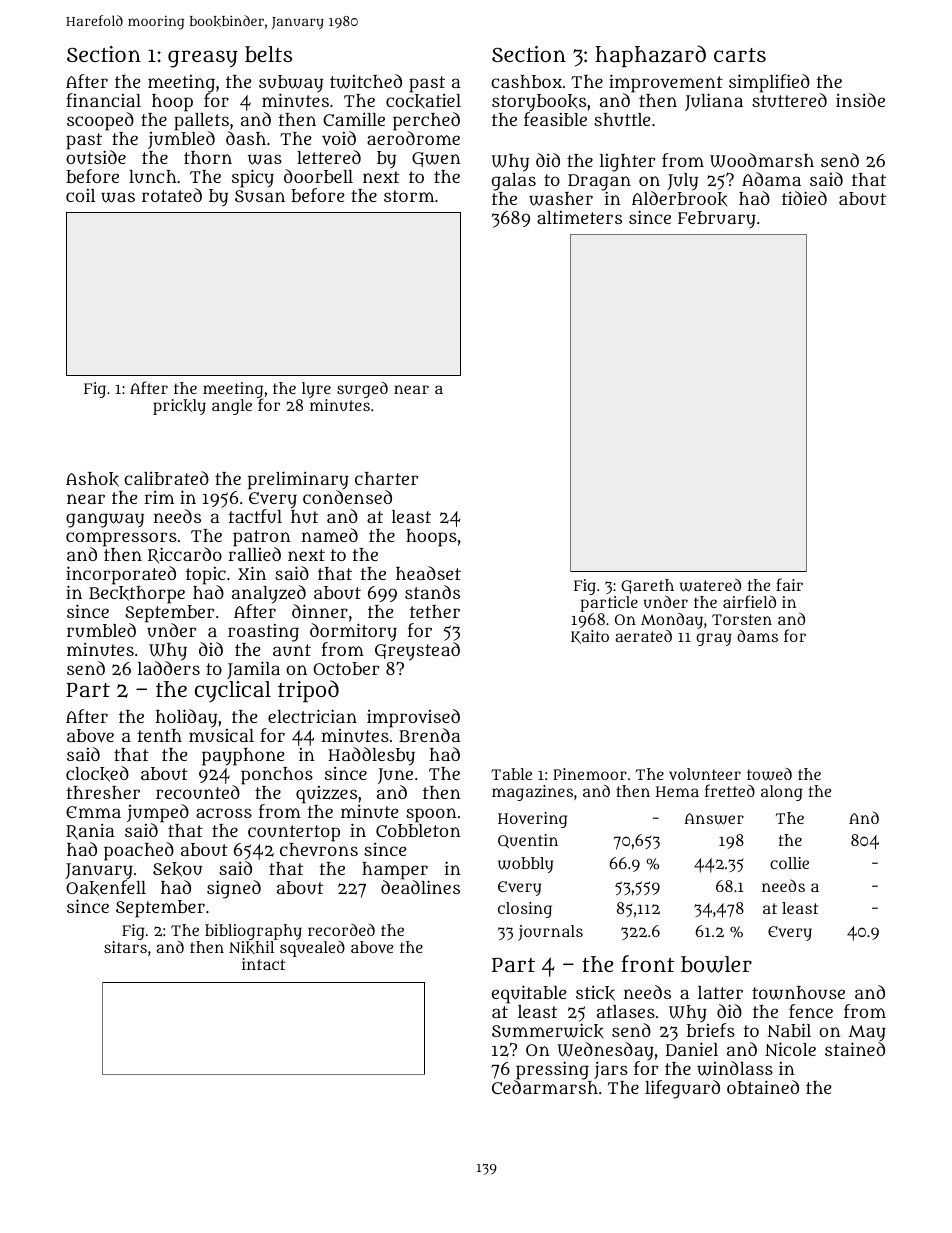  Describe the element at coordinates (763, 1087) in the screenshot. I see `obtained` at that location.
